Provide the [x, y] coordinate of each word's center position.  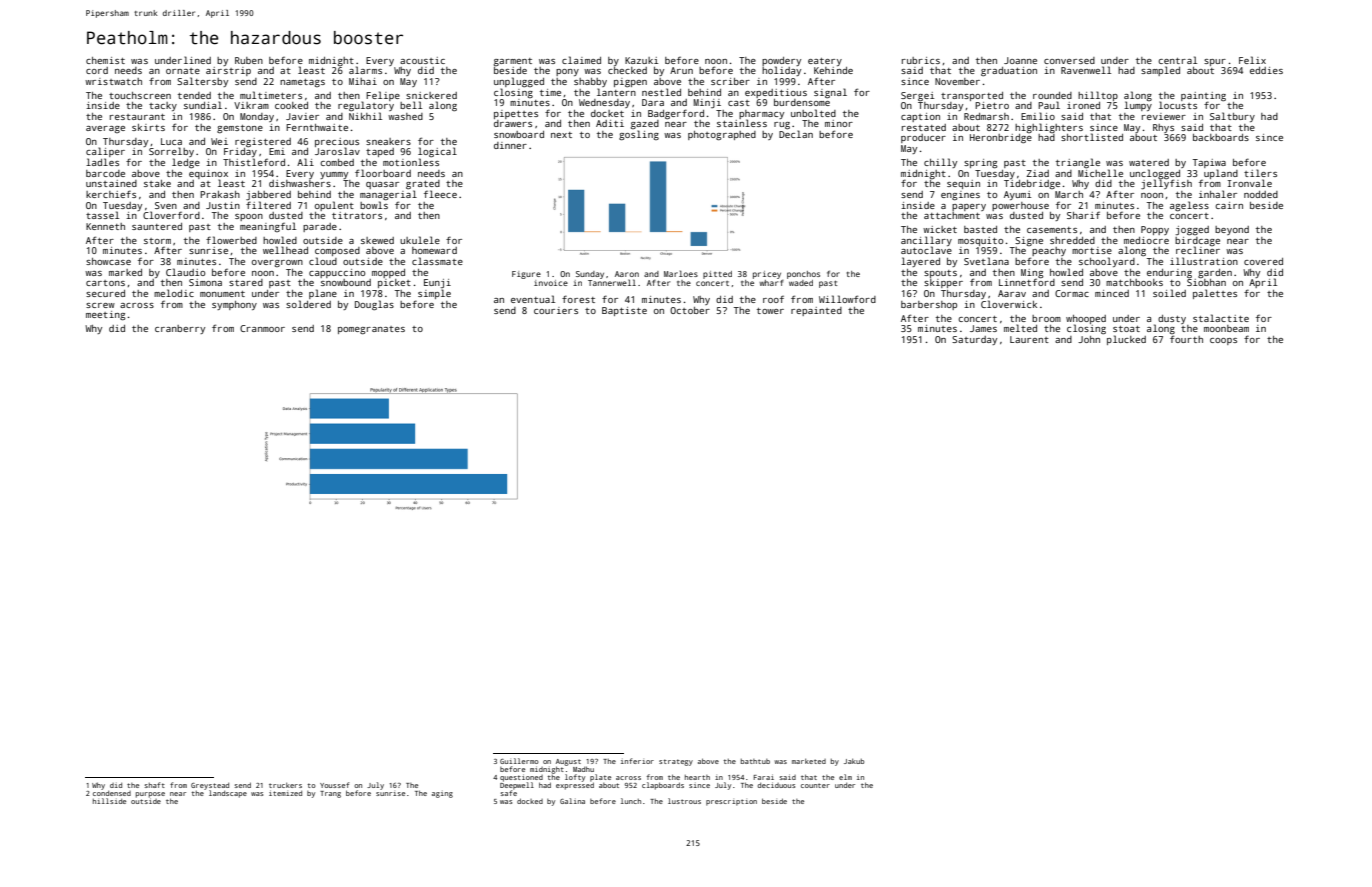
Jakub [854, 761]
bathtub [755, 761]
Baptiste [624, 311]
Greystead [210, 786]
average [105, 129]
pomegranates [371, 330]
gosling [639, 135]
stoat [1126, 329]
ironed [1083, 105]
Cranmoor [262, 328]
